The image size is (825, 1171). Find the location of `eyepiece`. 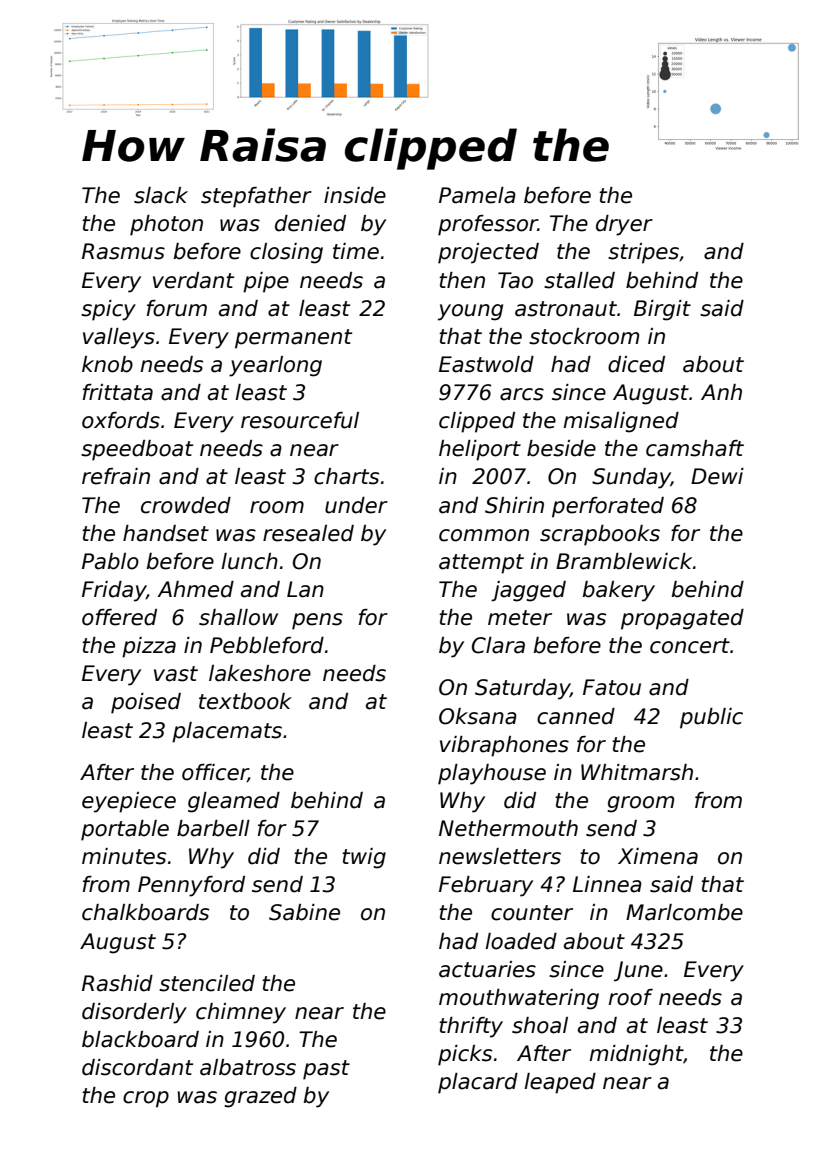

eyepiece is located at coordinates (129, 802).
